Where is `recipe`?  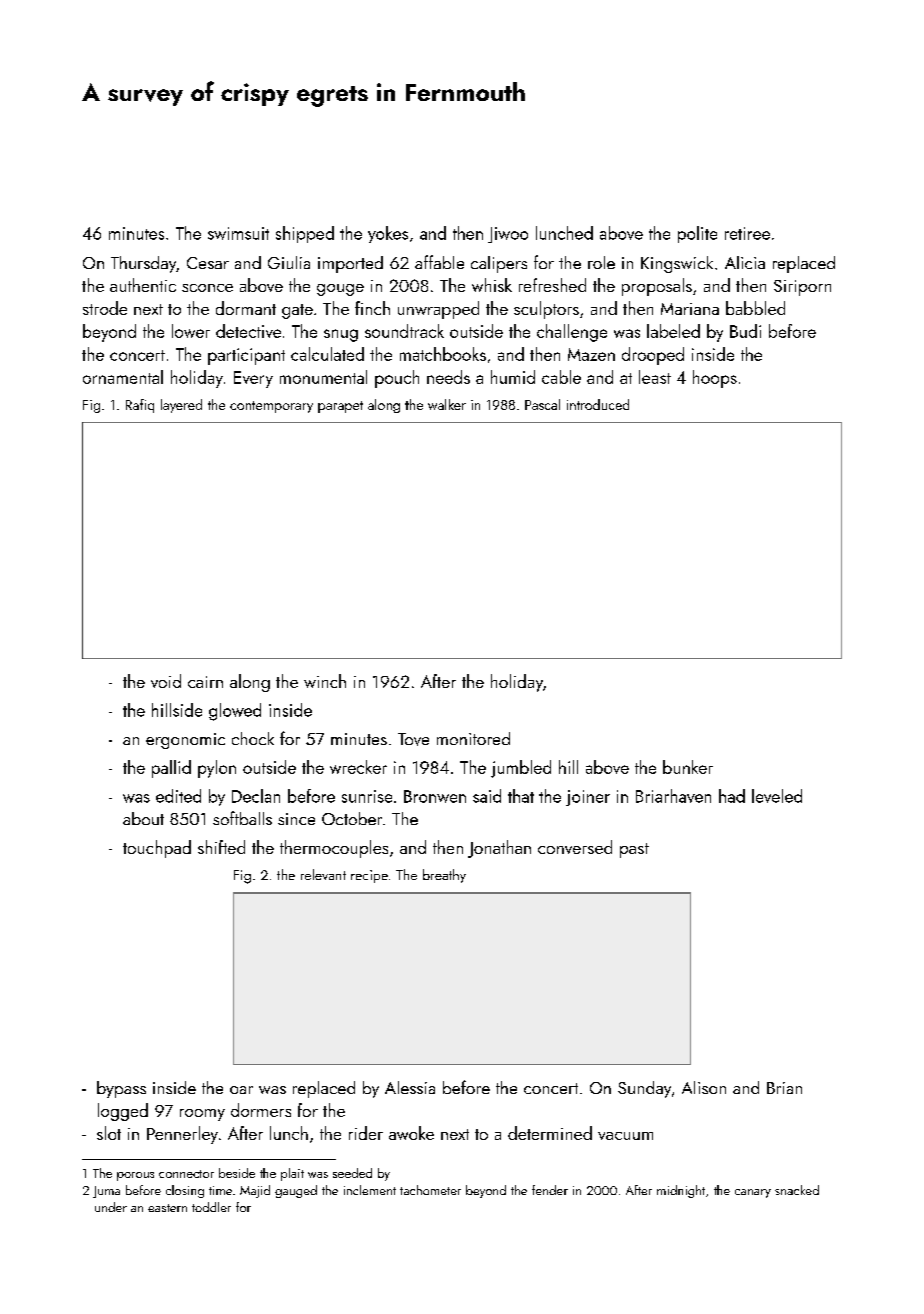 recipe is located at coordinates (369, 876).
